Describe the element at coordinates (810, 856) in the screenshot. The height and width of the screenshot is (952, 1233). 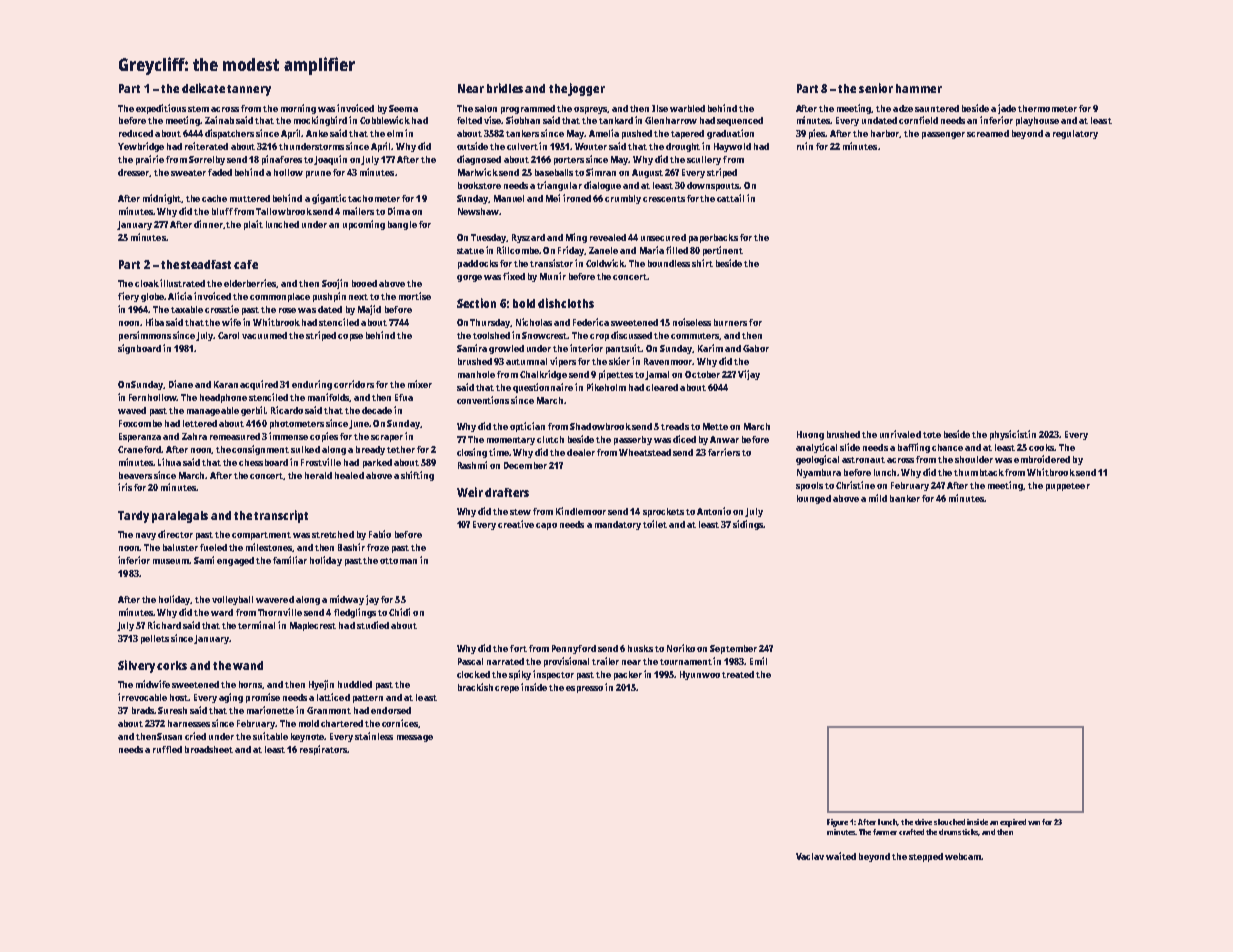
I see `Vaclav` at that location.
